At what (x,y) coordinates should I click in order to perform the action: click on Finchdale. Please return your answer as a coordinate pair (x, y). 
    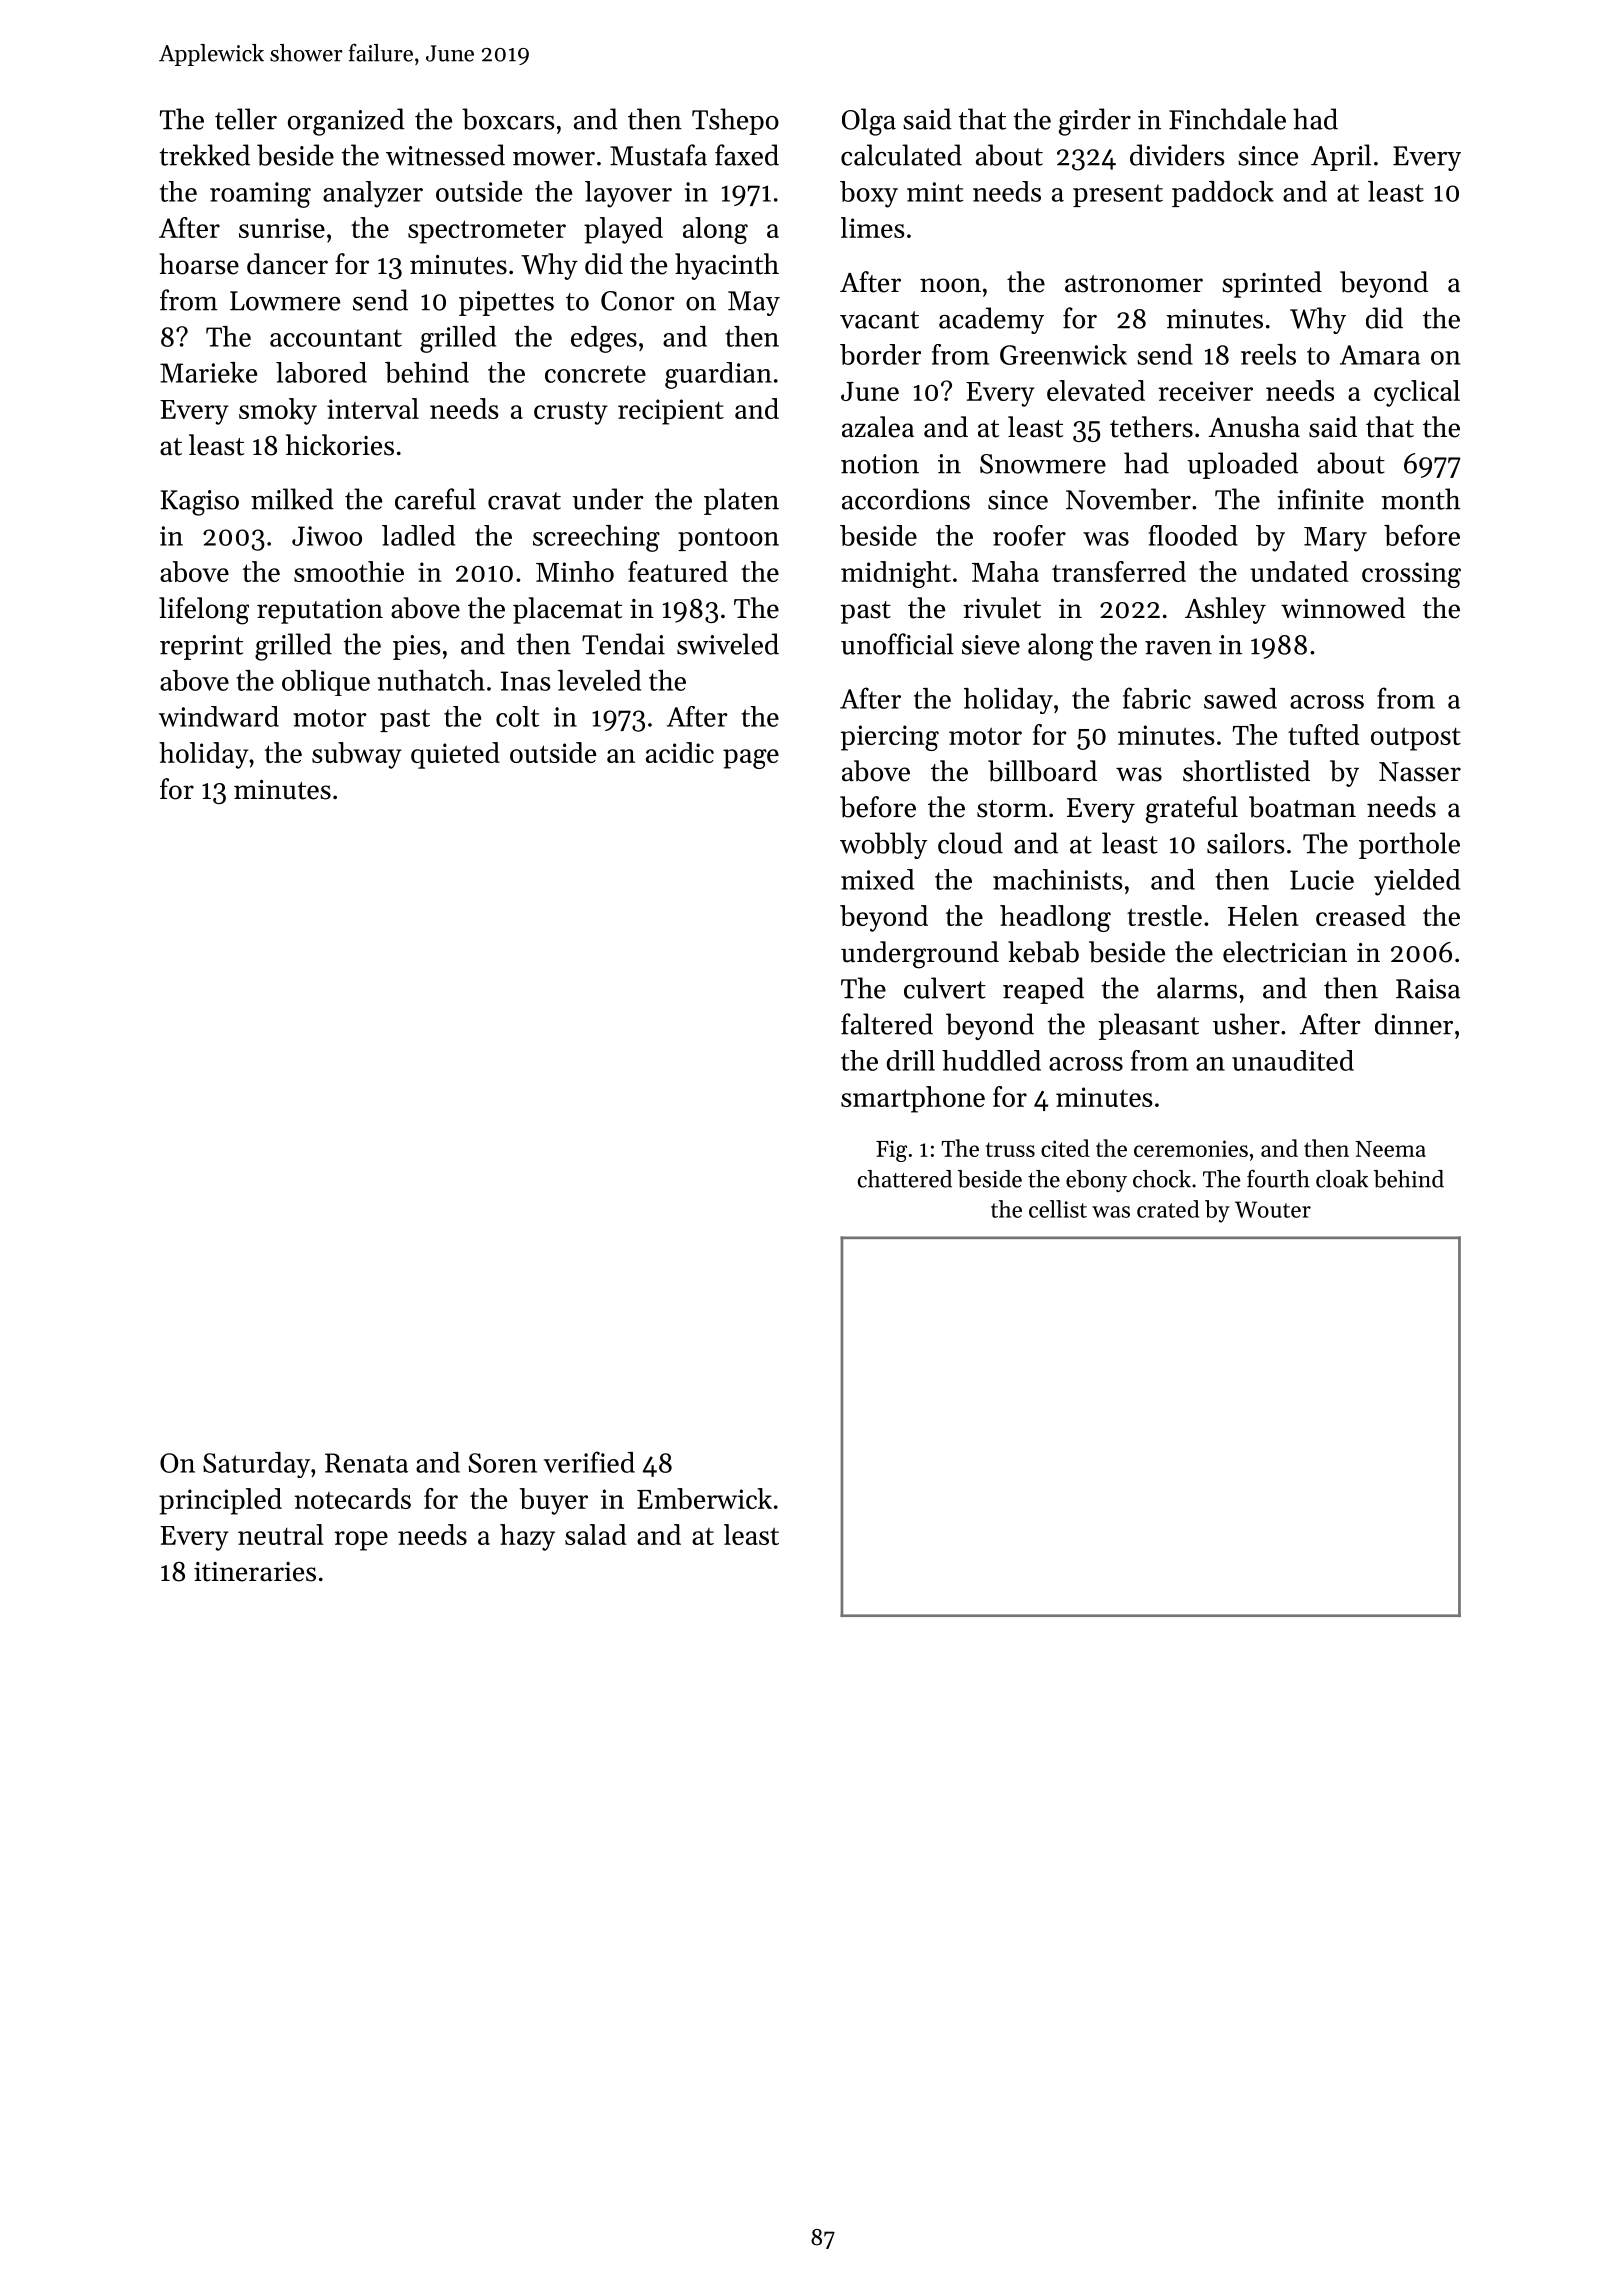
    Looking at the image, I should click on (1227, 119).
